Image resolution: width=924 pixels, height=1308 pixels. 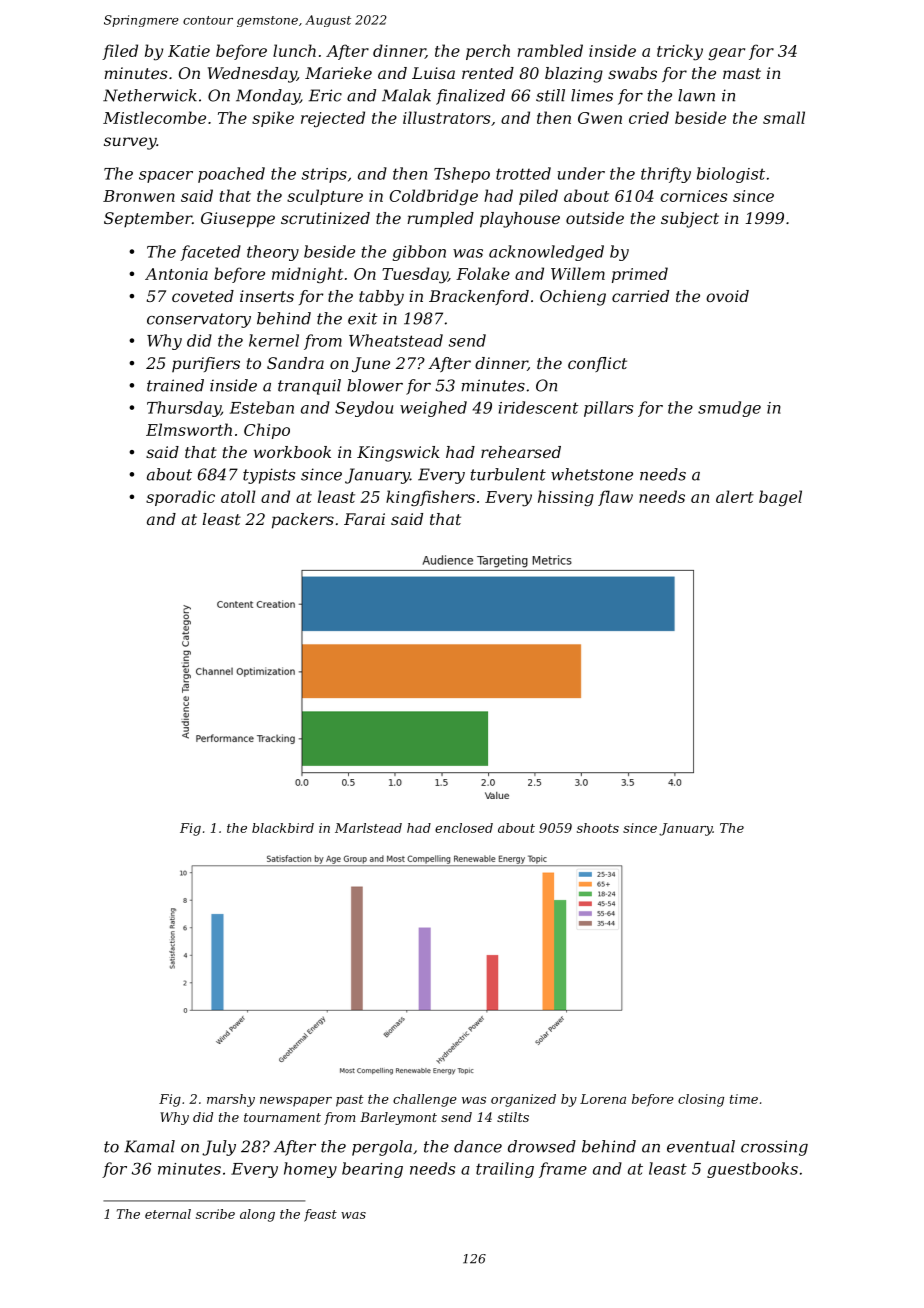 I want to click on along, so click(x=257, y=1215).
